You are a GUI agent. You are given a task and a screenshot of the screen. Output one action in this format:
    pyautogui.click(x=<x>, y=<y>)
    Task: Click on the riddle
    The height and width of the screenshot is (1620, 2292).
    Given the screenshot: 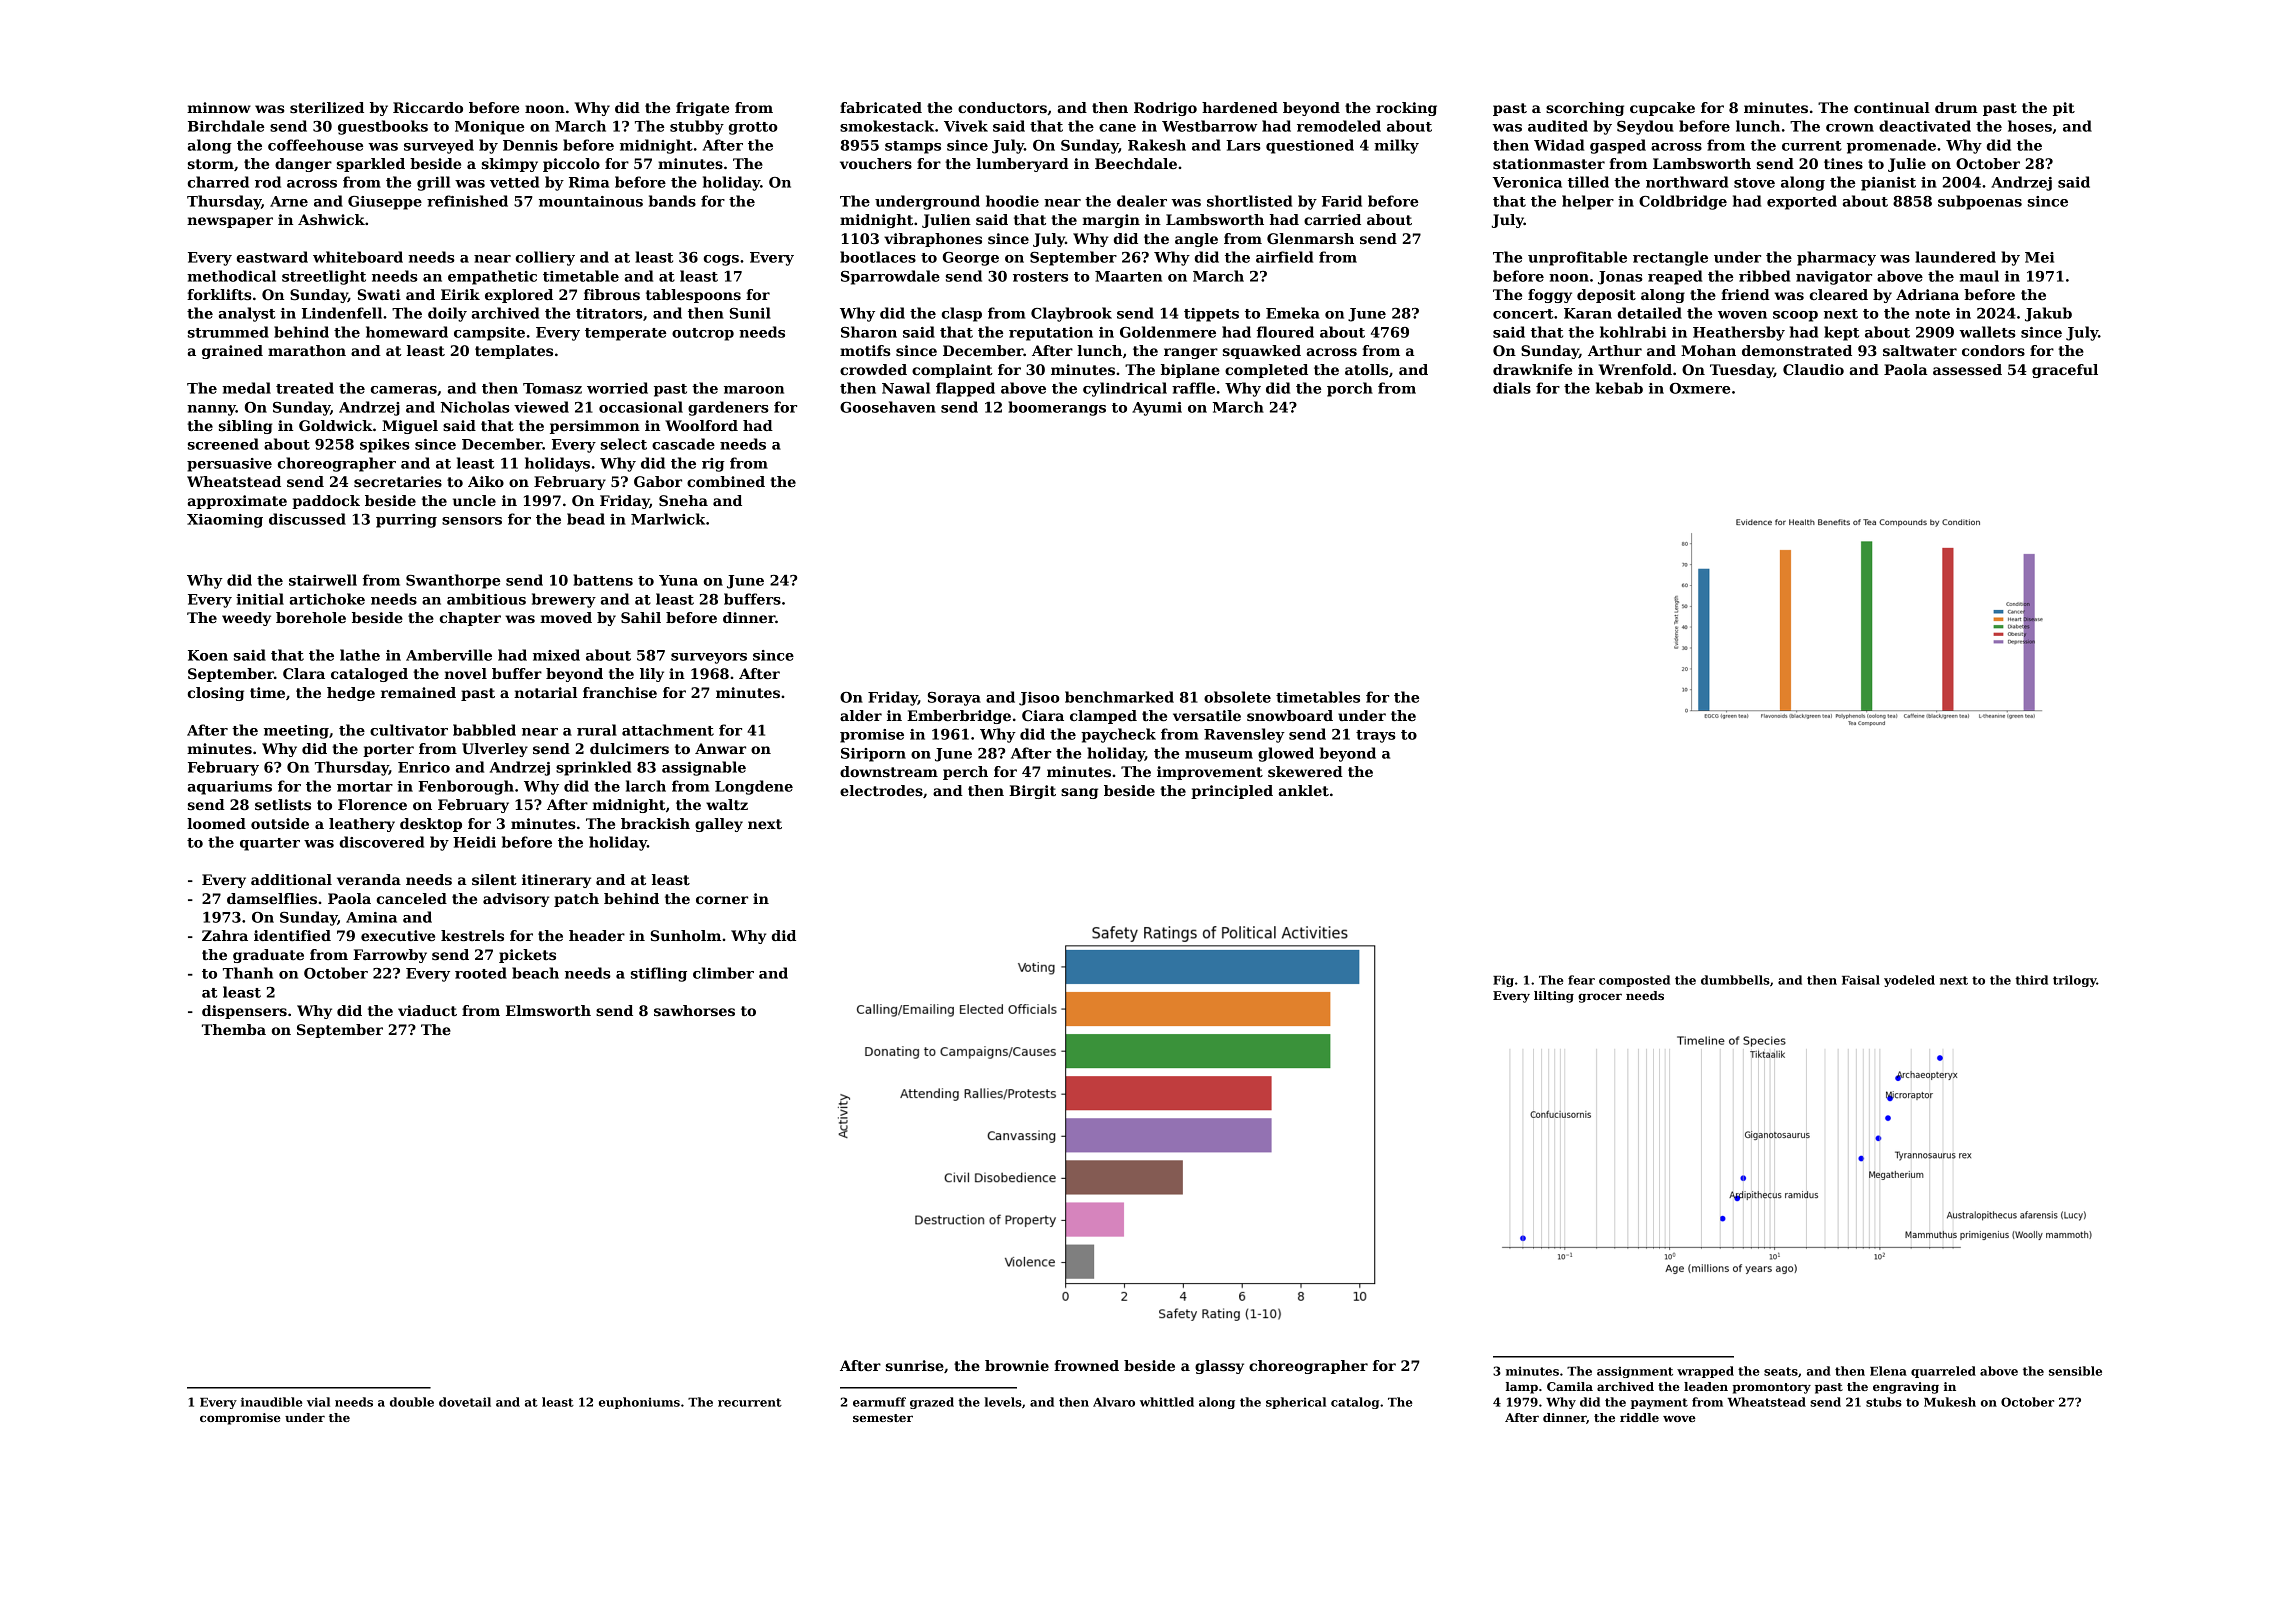 What is the action you would take?
    pyautogui.click(x=1639, y=1417)
